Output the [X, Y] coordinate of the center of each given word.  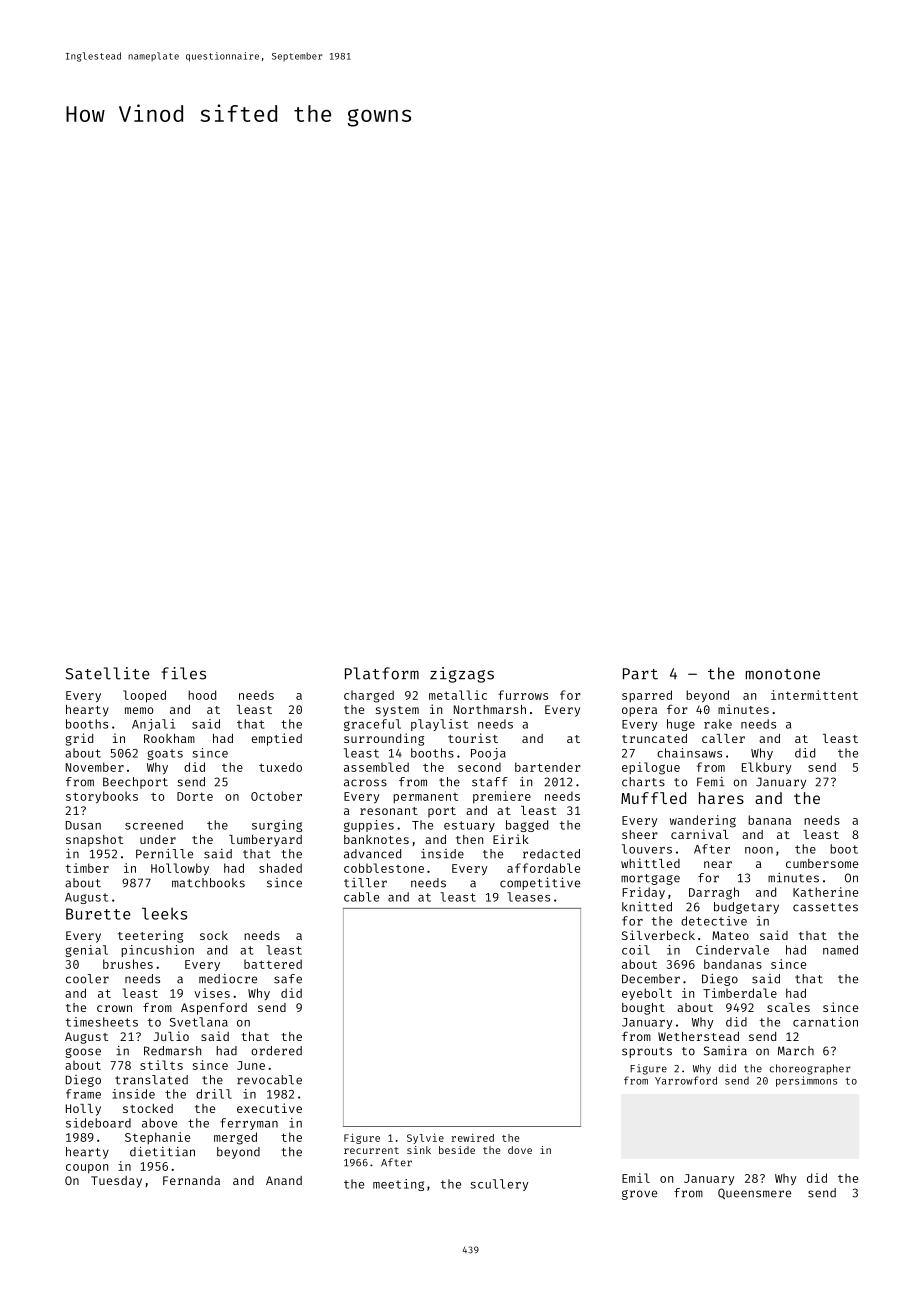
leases [528, 897]
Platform [382, 673]
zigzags [462, 675]
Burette [98, 914]
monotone [783, 674]
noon [759, 850]
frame [83, 1094]
